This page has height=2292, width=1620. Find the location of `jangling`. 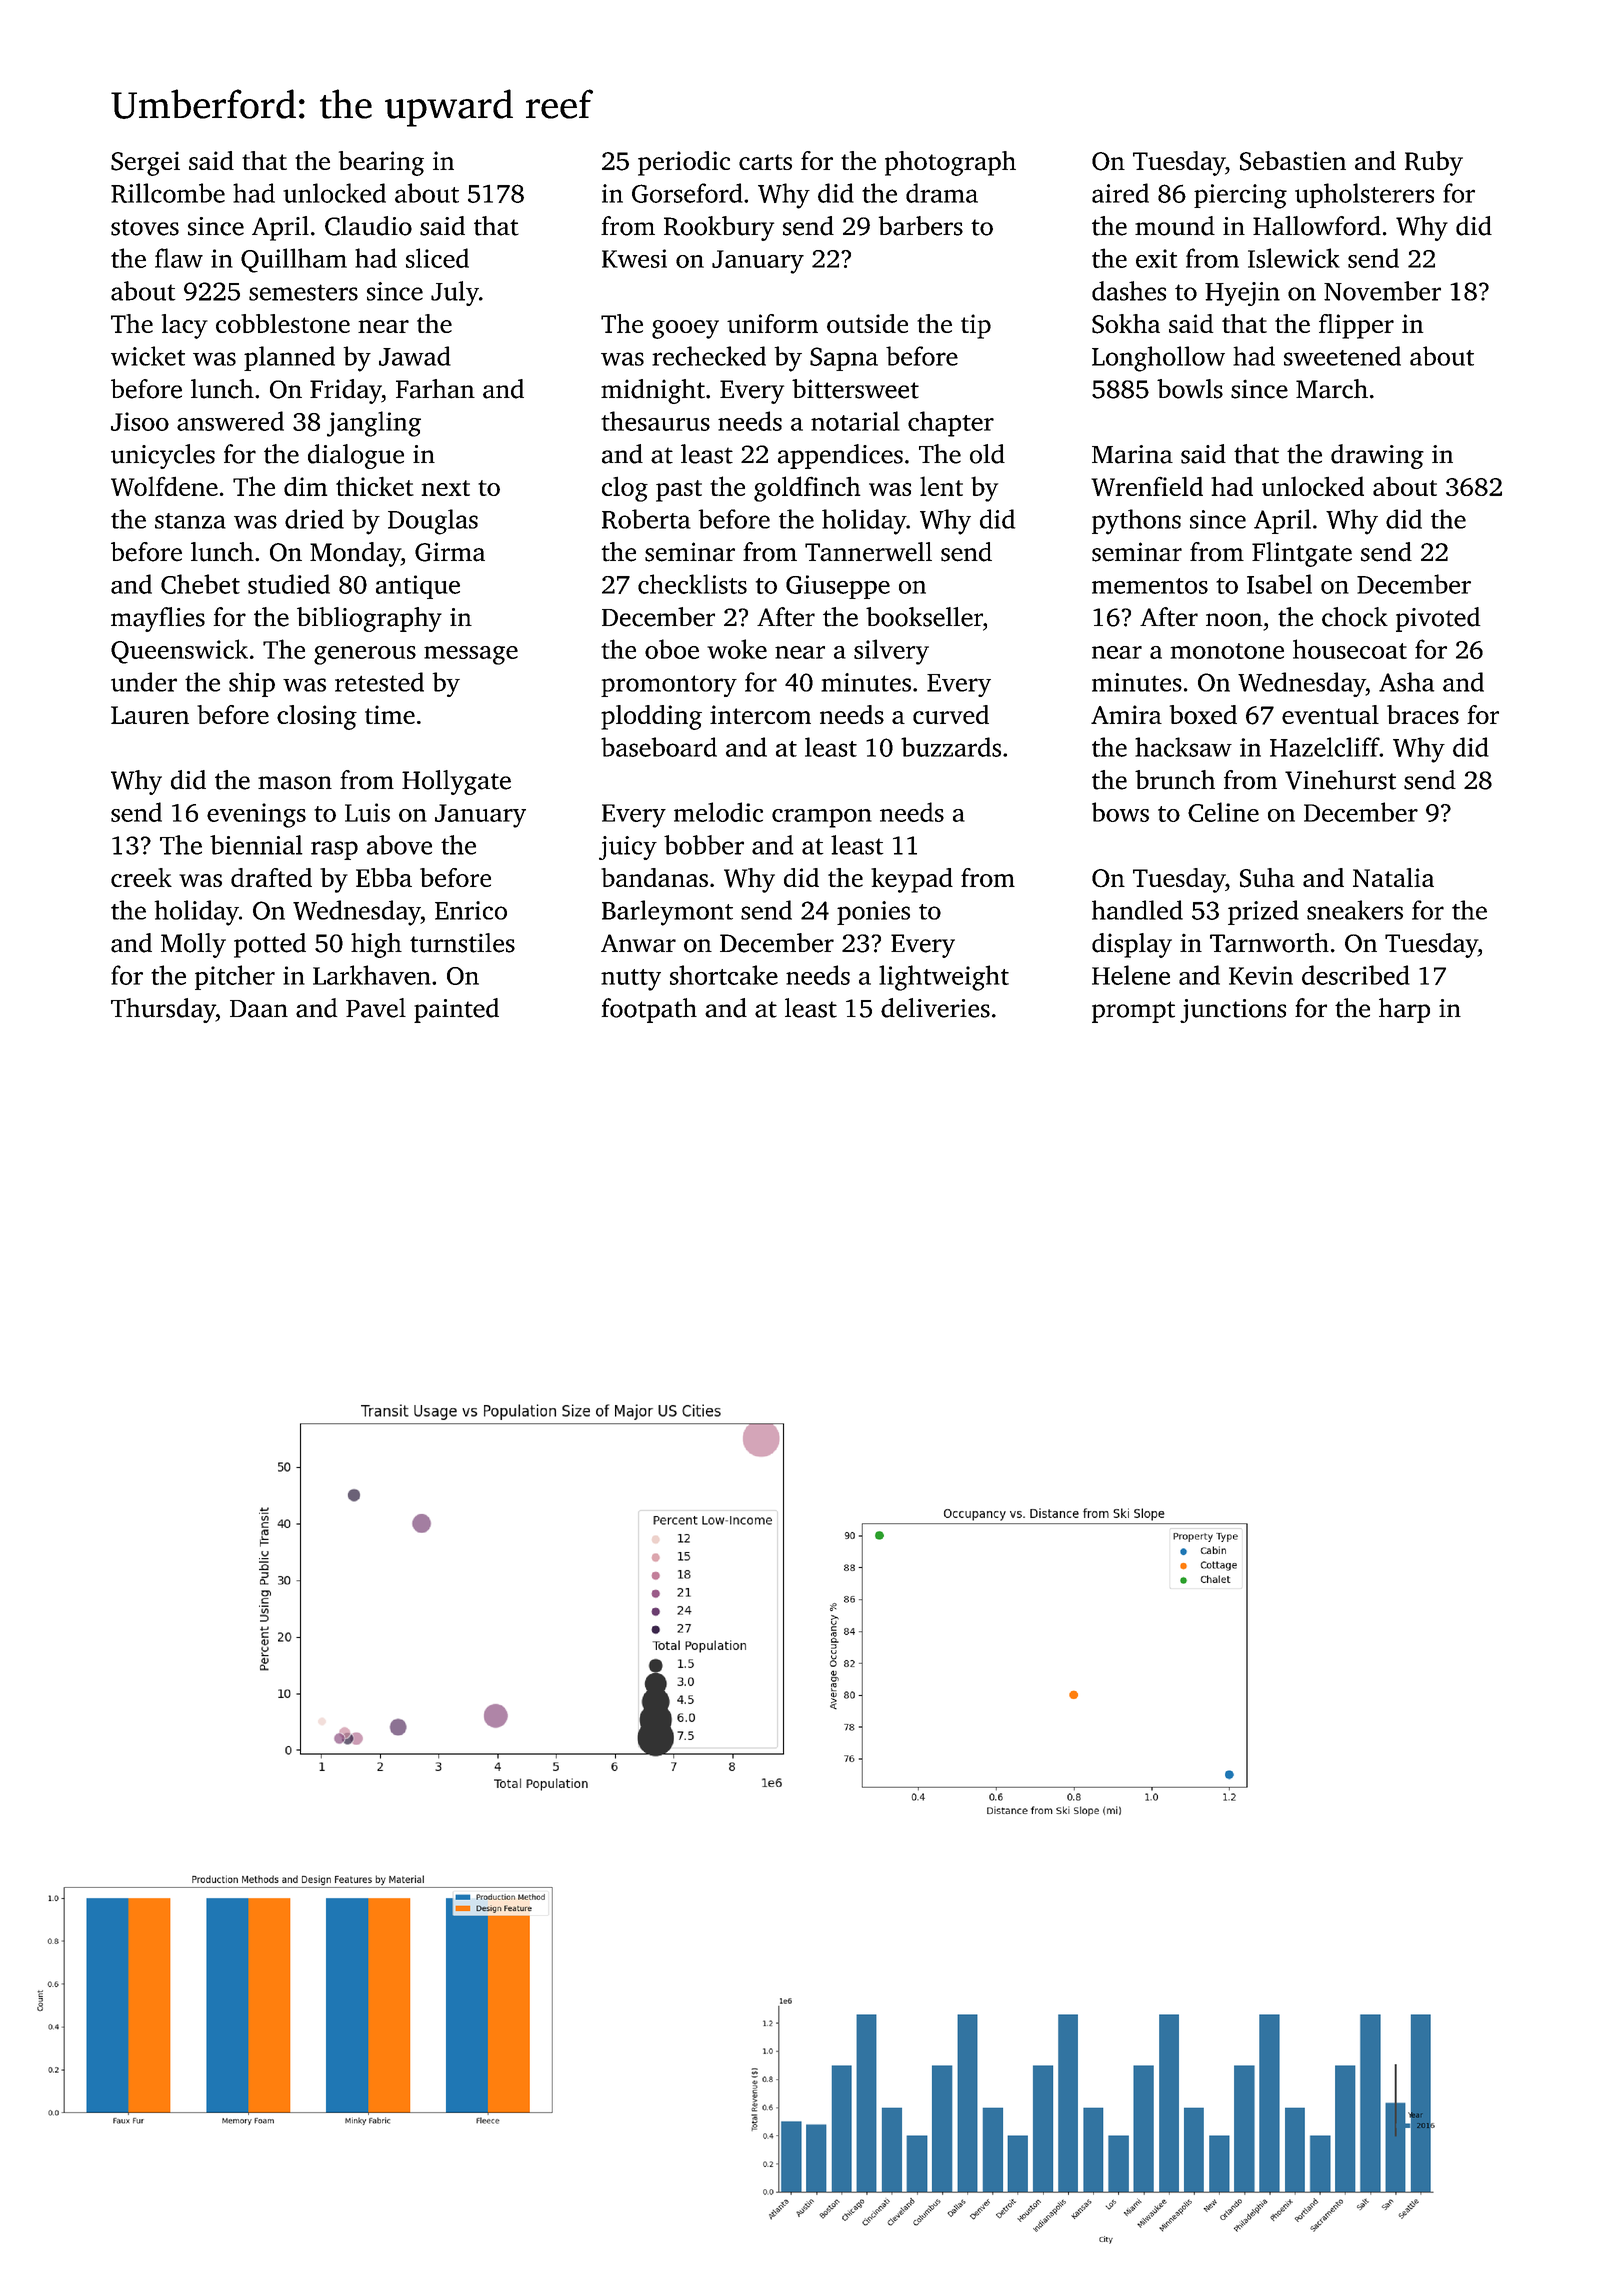

jangling is located at coordinates (374, 424).
